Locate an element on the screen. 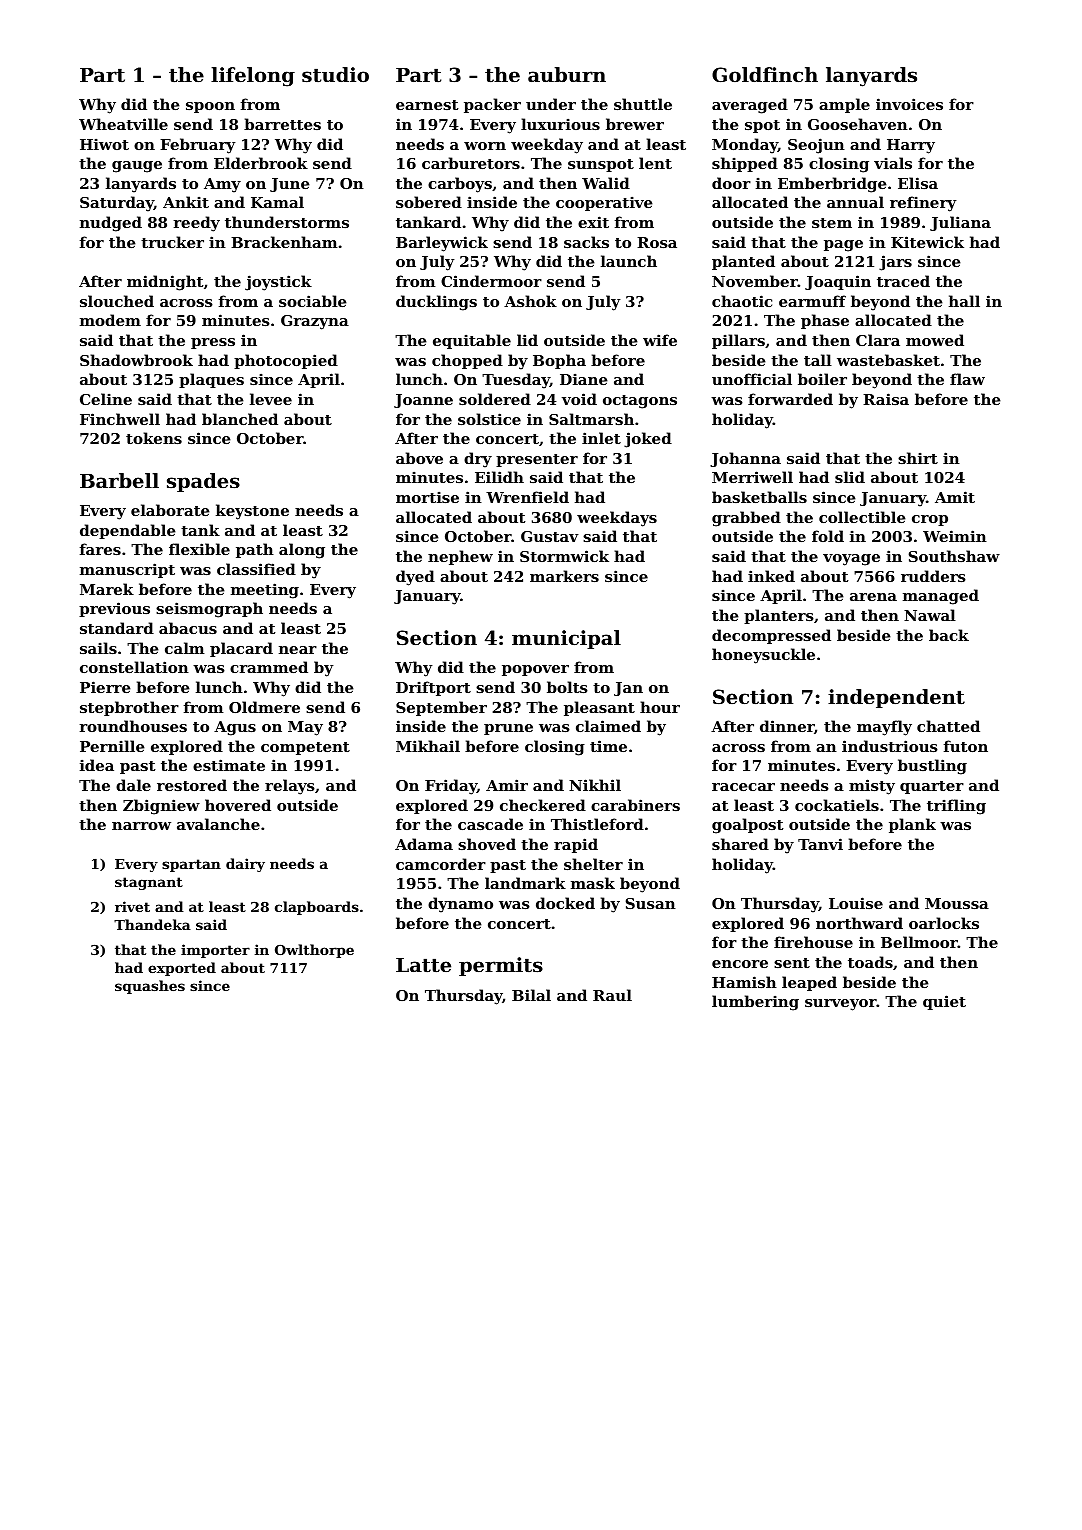 The image size is (1082, 1530). previous is located at coordinates (114, 609).
